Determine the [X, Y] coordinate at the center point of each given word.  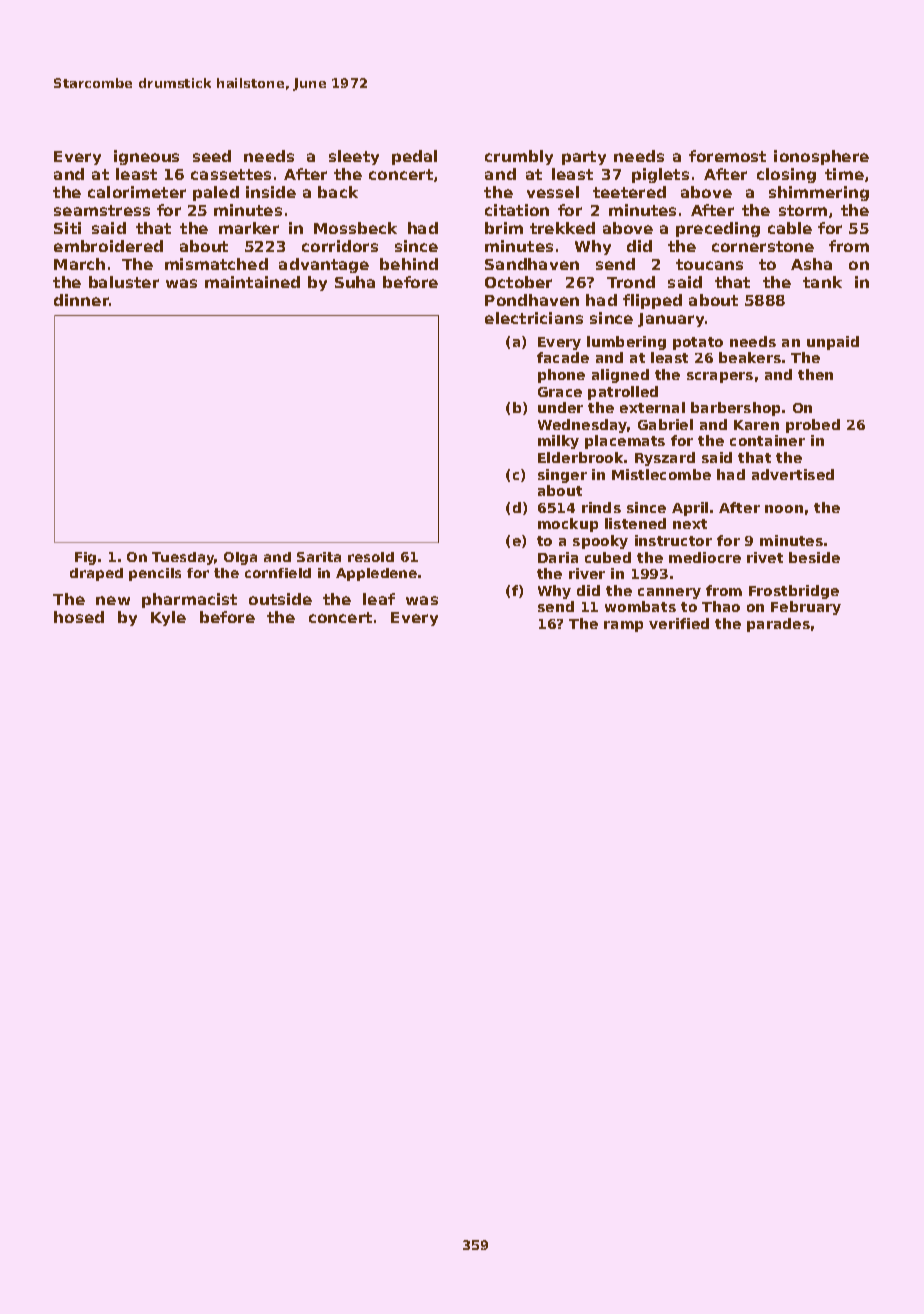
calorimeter [137, 192]
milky [558, 442]
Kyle [168, 618]
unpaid [833, 343]
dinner [81, 300]
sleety [354, 157]
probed [813, 426]
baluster [124, 282]
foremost [727, 156]
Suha [355, 282]
